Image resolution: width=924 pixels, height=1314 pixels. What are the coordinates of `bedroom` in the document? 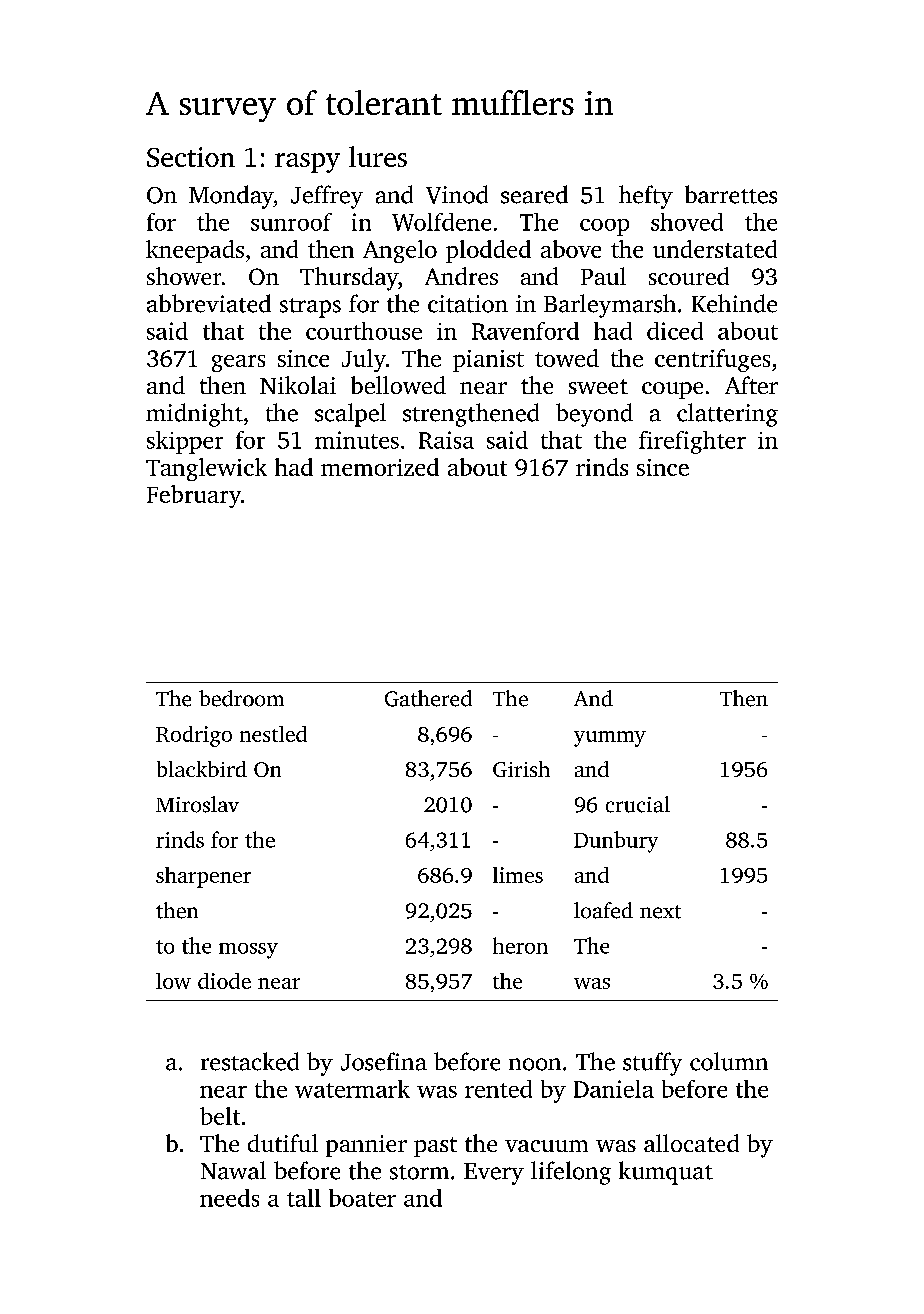 It's located at (241, 698).
